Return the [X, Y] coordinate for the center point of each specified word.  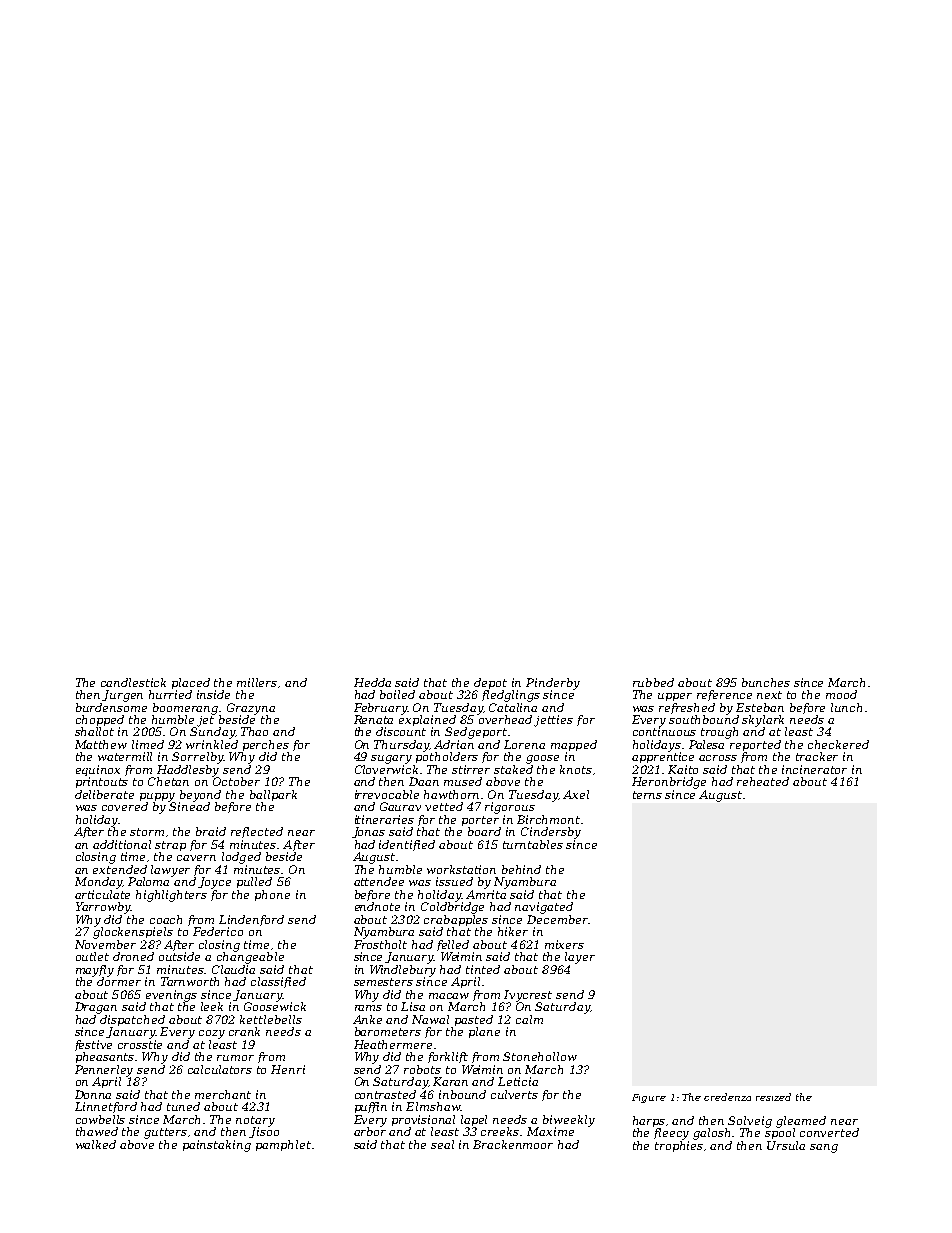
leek [212, 1006]
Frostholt [380, 944]
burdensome [111, 707]
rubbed [653, 682]
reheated [763, 781]
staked [513, 769]
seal [442, 1144]
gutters [165, 1133]
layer [580, 958]
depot [490, 683]
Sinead [189, 806]
